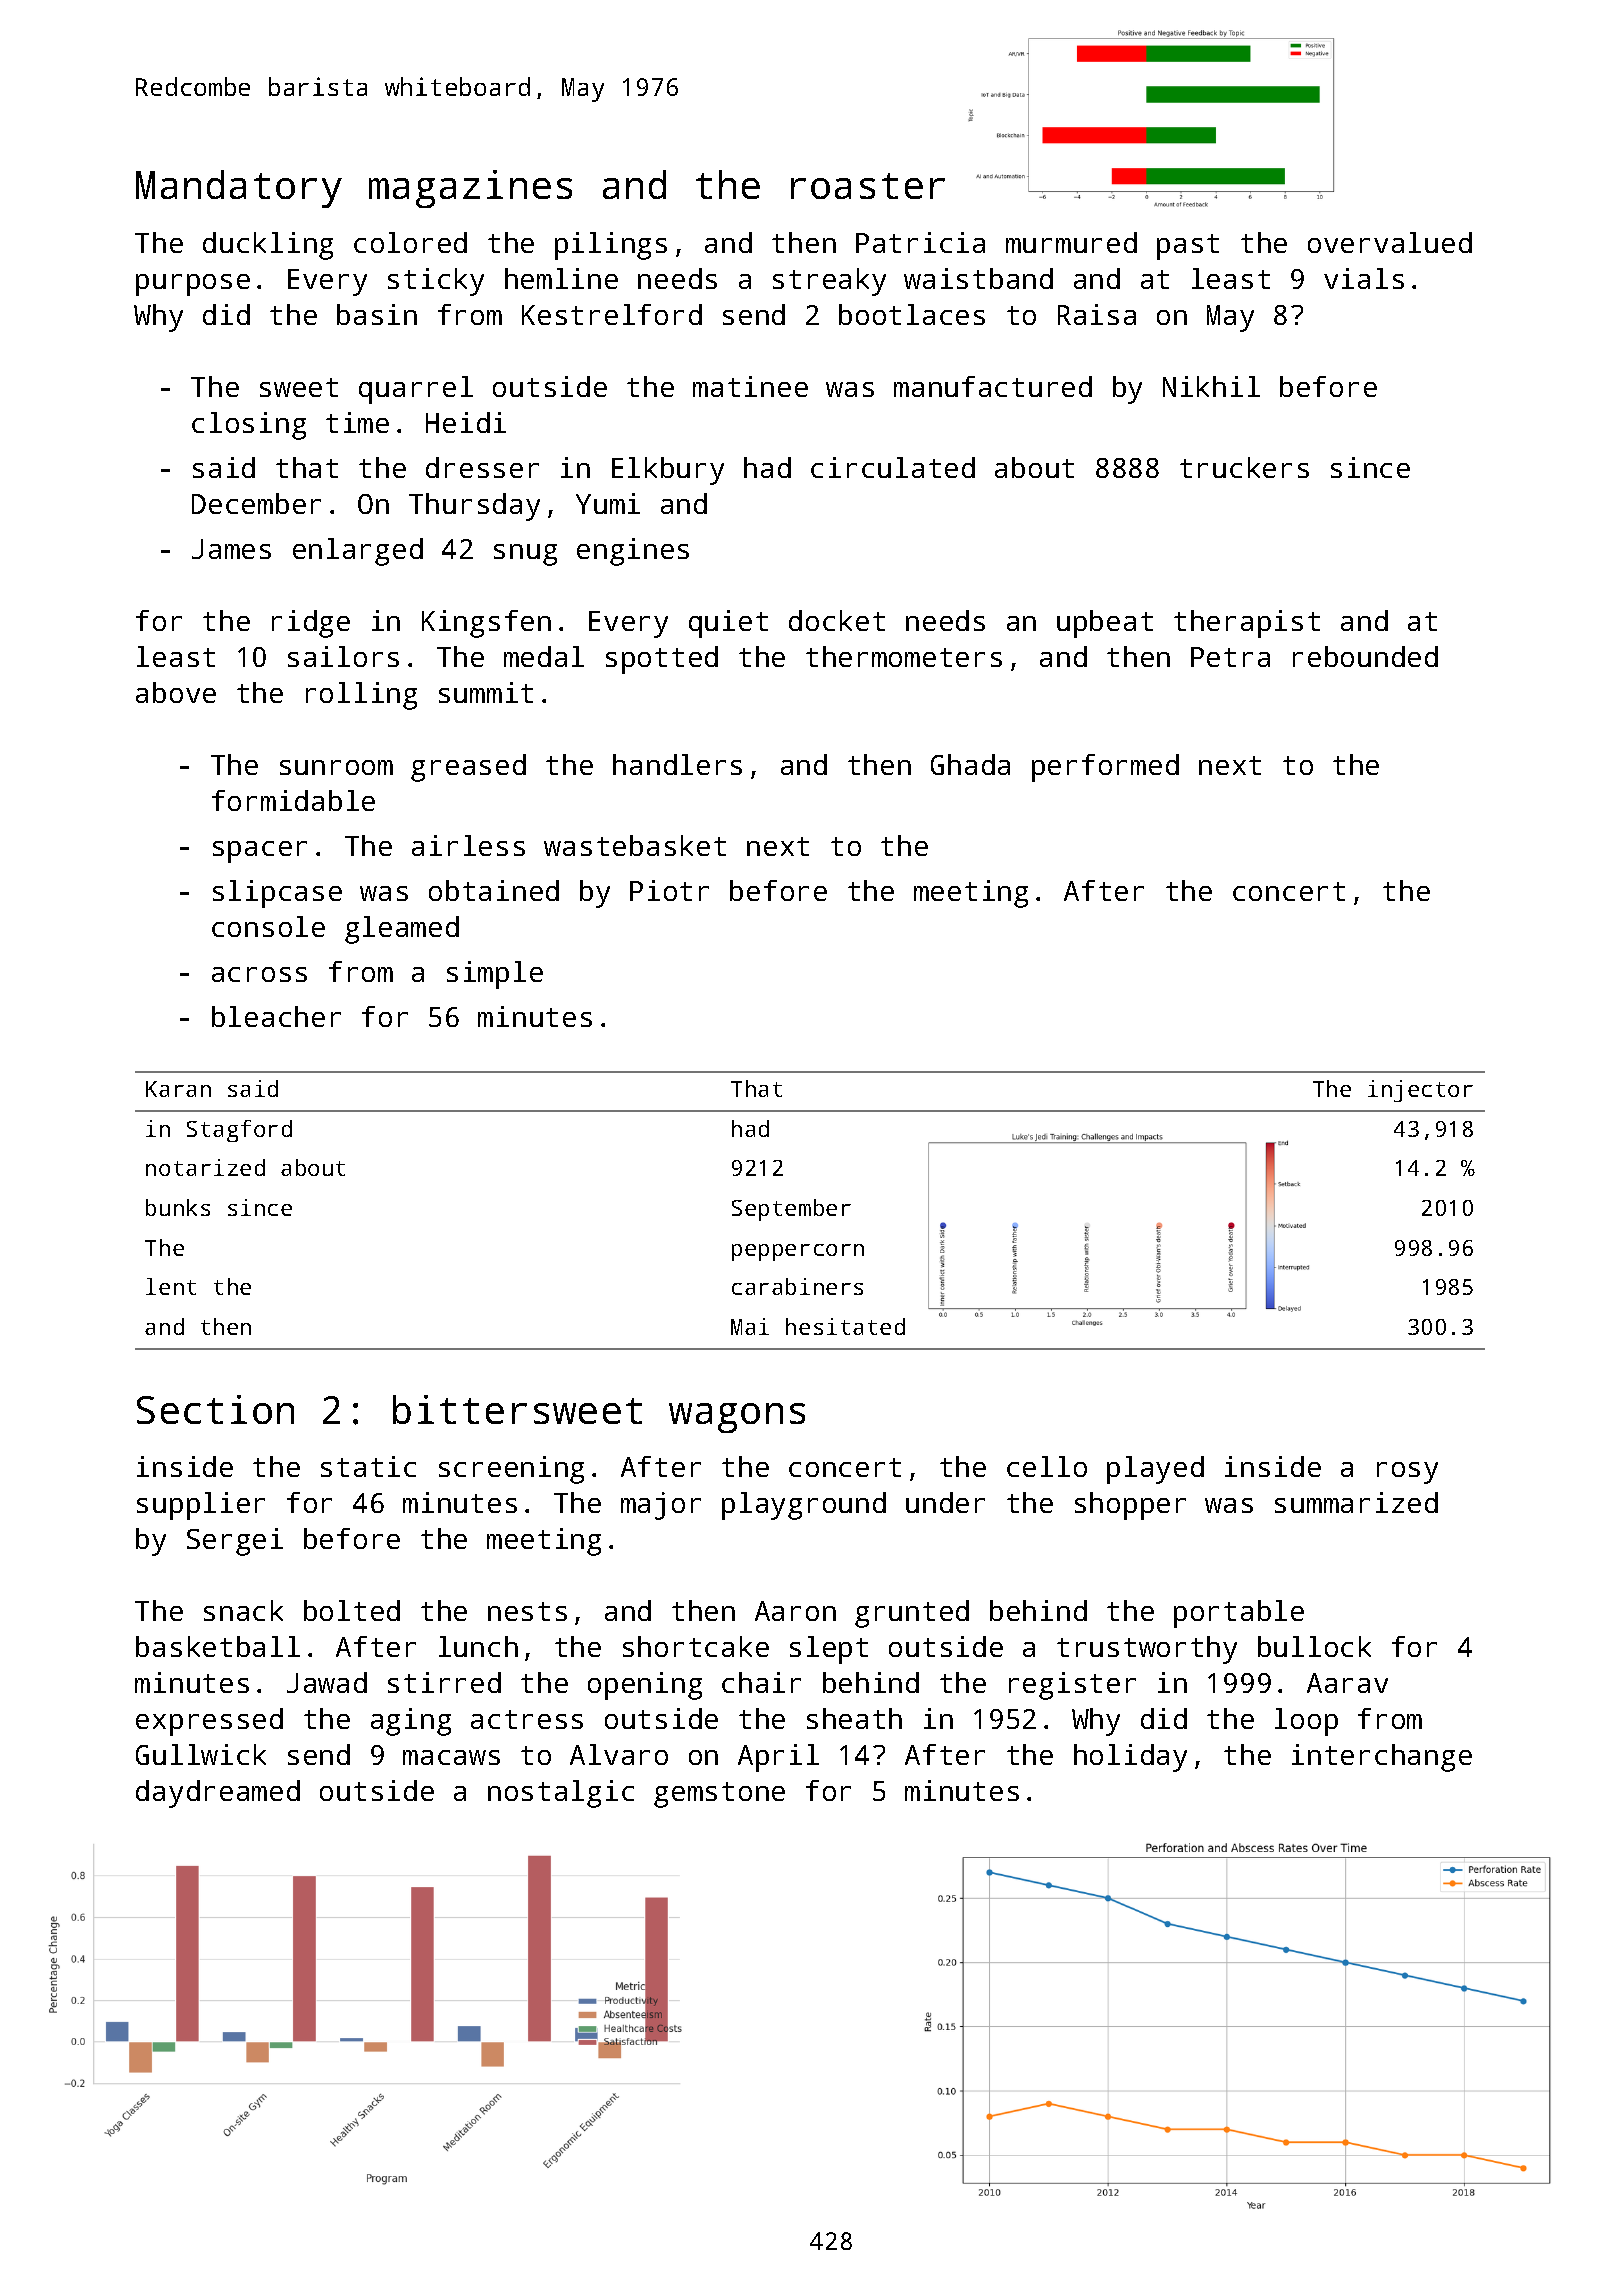  What do you see at coordinates (218, 1794) in the screenshot?
I see `daydreamed` at bounding box center [218, 1794].
